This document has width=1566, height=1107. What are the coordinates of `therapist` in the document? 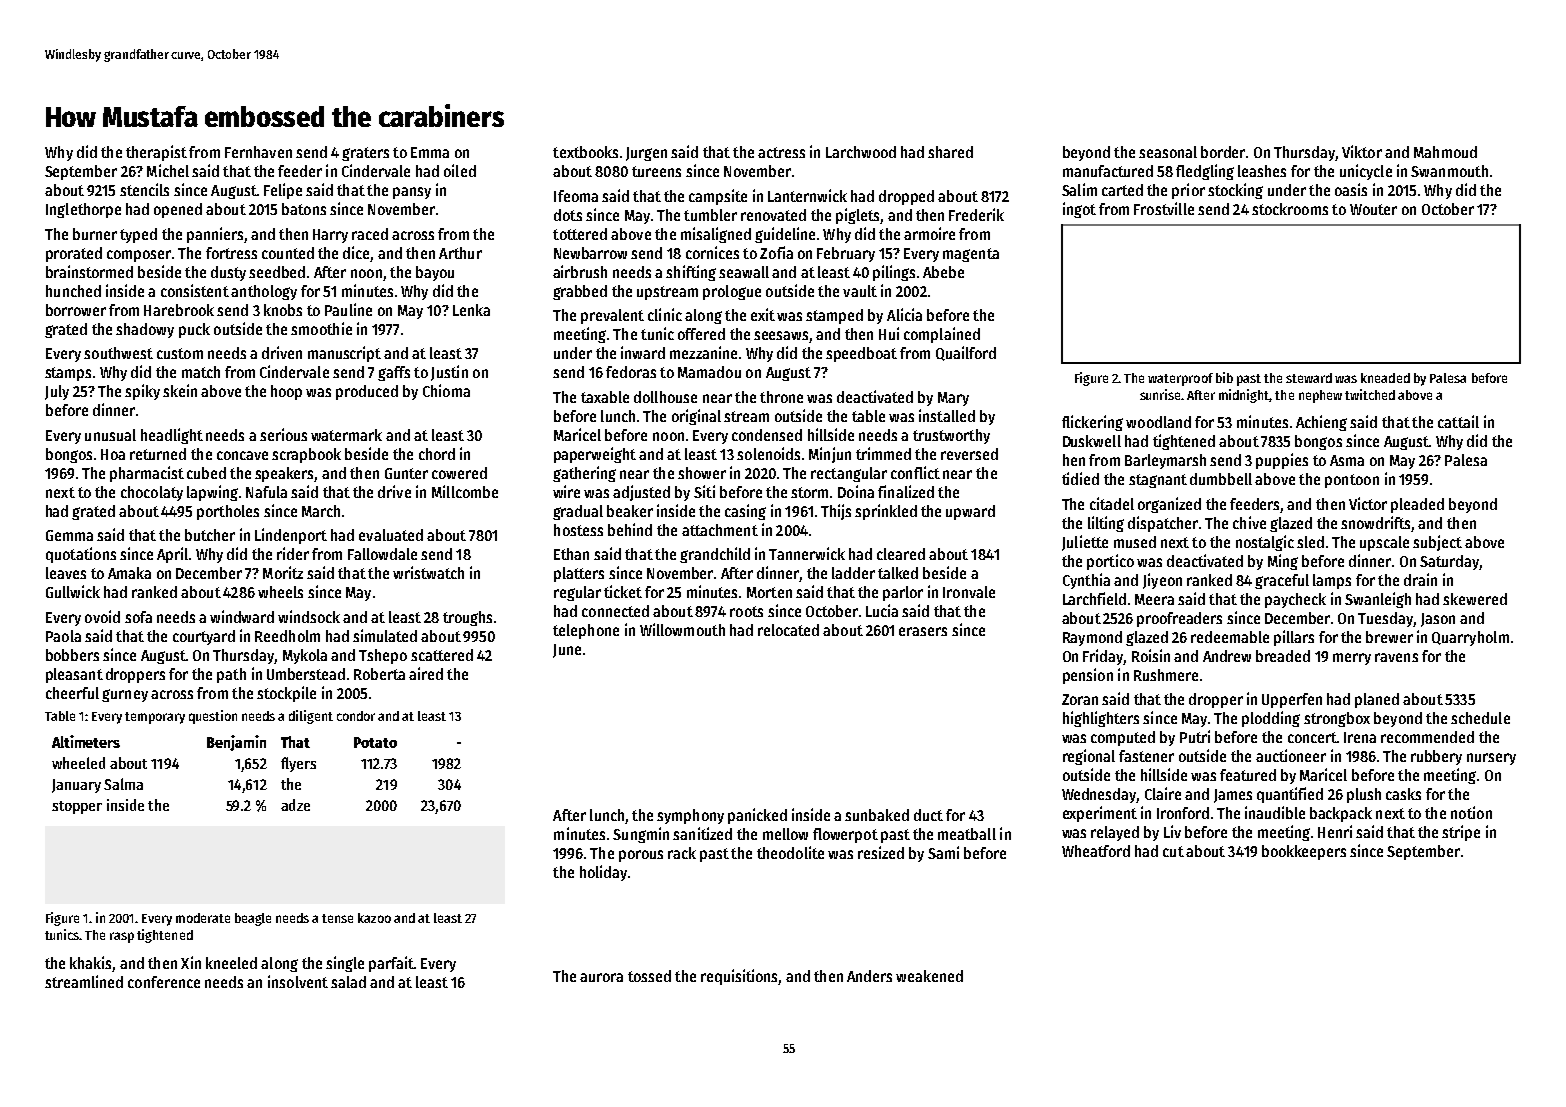 It's located at (156, 153).
